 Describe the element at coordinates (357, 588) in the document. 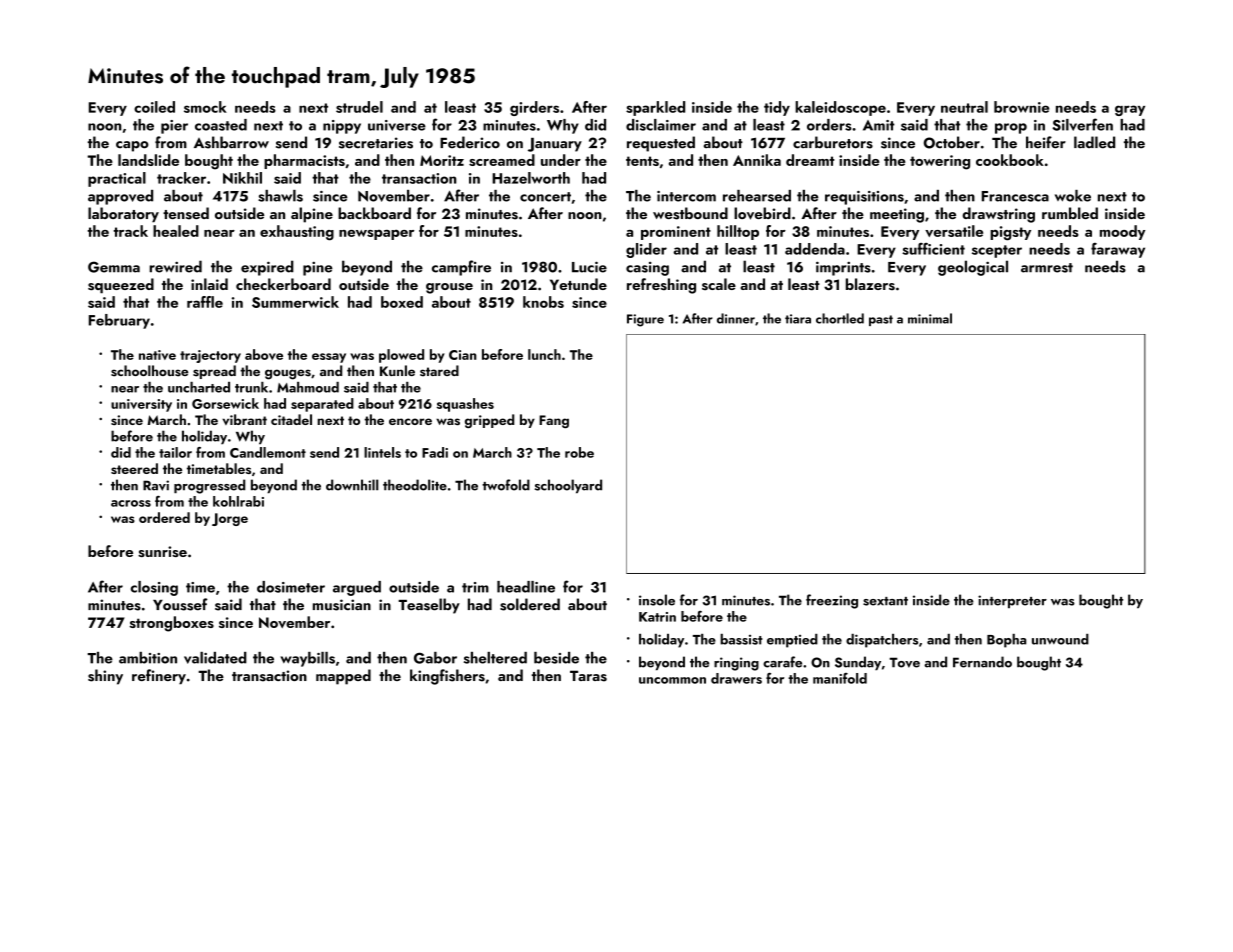

I see `argued` at that location.
